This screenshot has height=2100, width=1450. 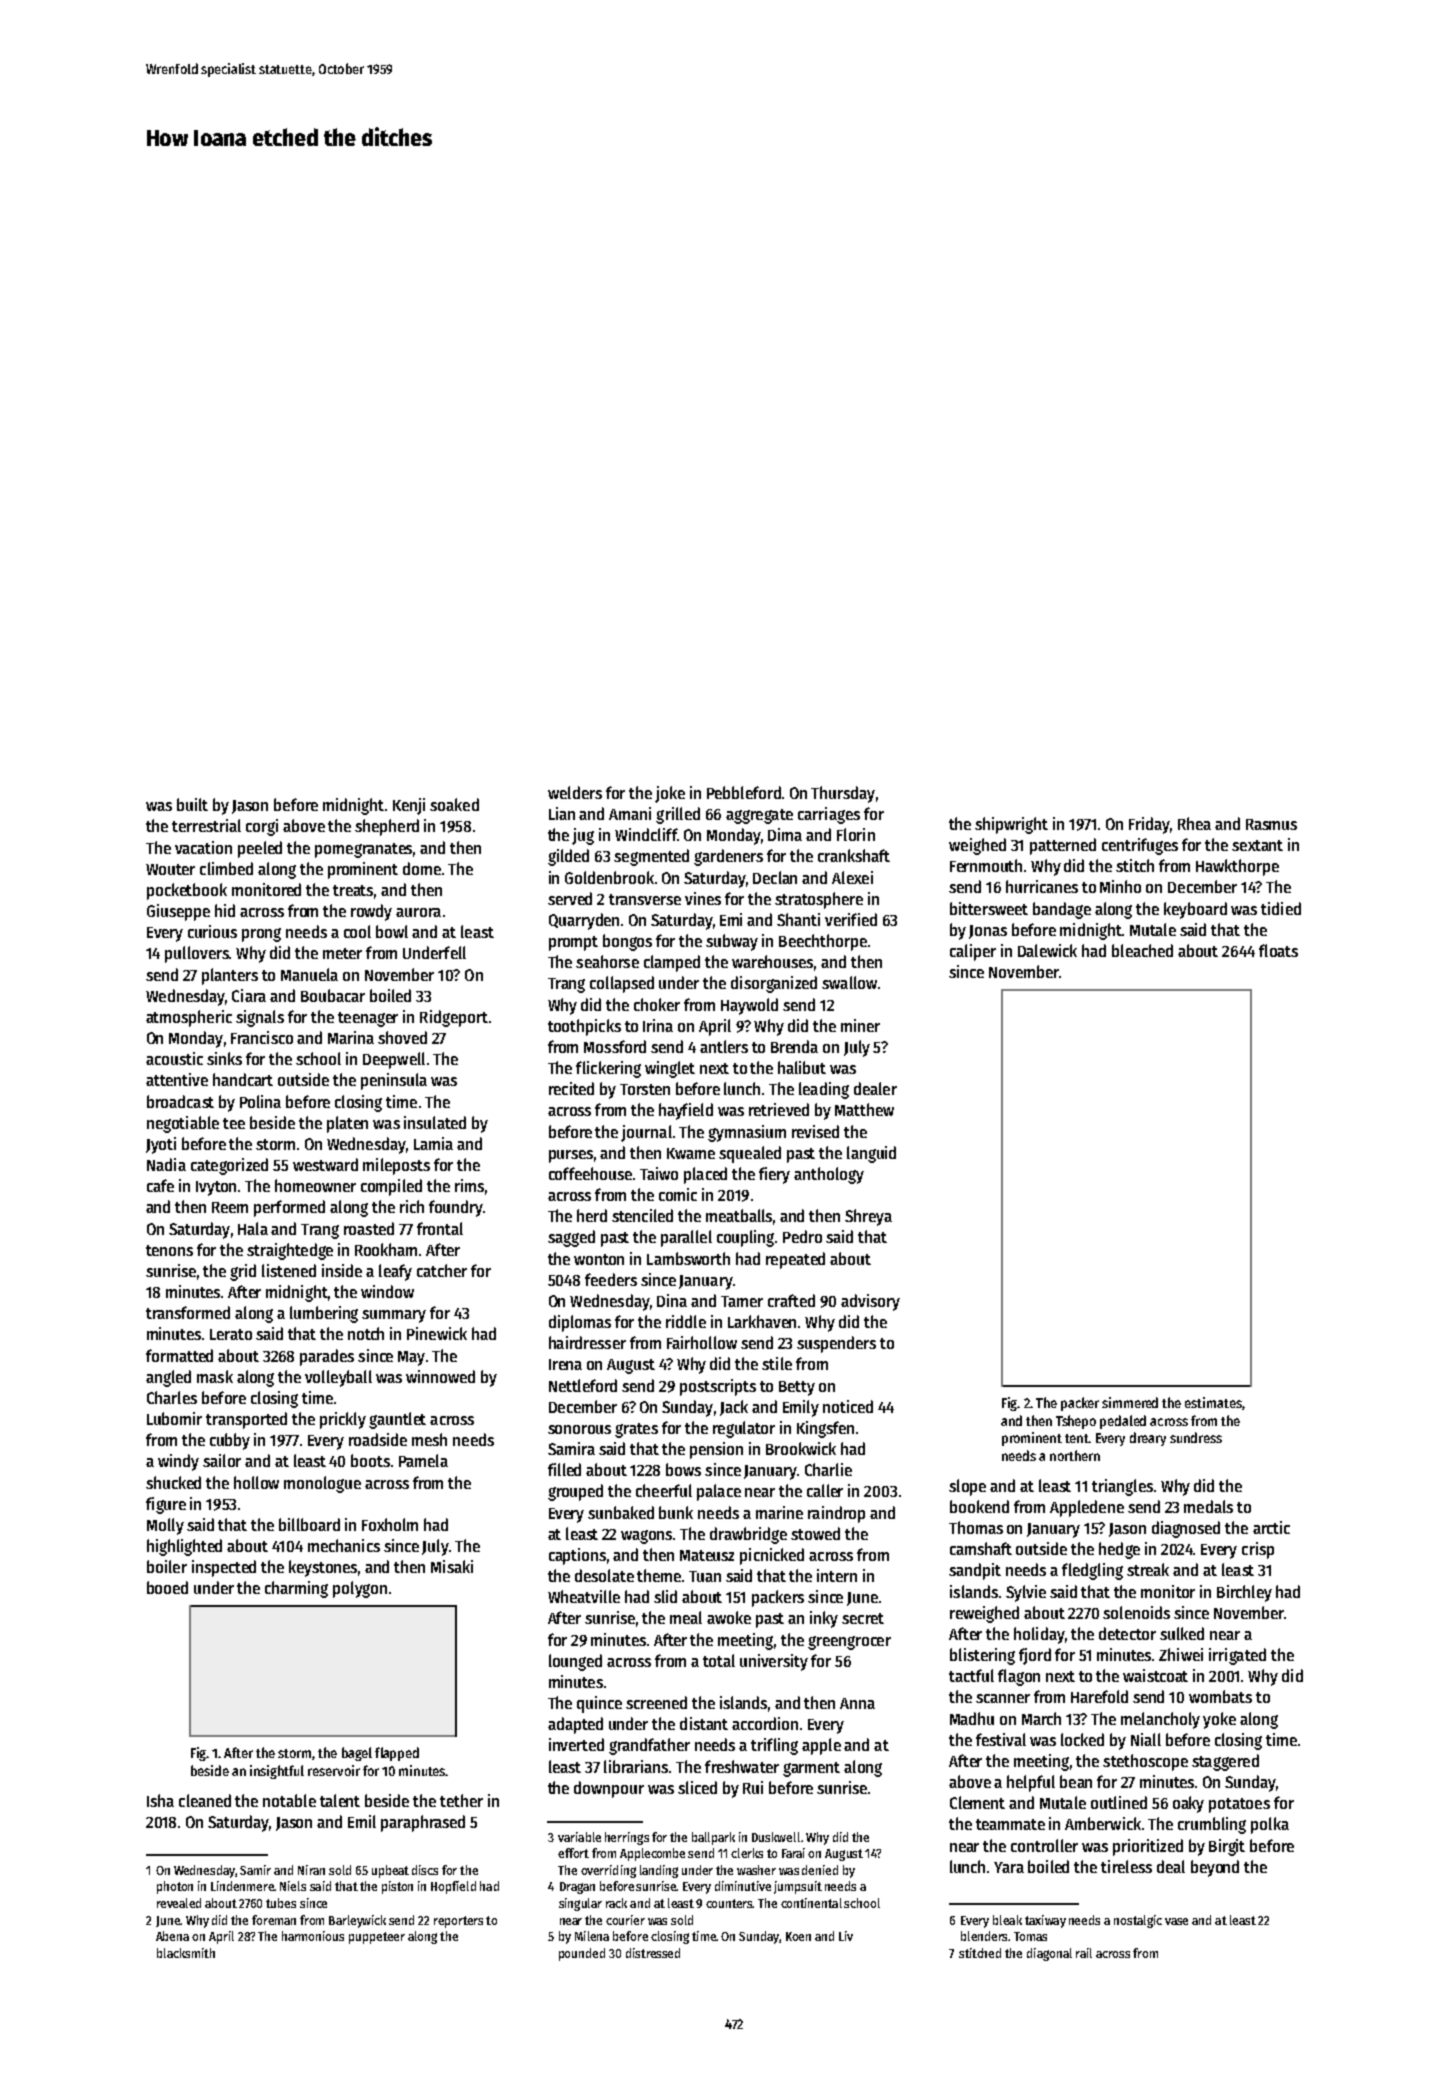 What do you see at coordinates (584, 1027) in the screenshot?
I see `toothpicks` at bounding box center [584, 1027].
